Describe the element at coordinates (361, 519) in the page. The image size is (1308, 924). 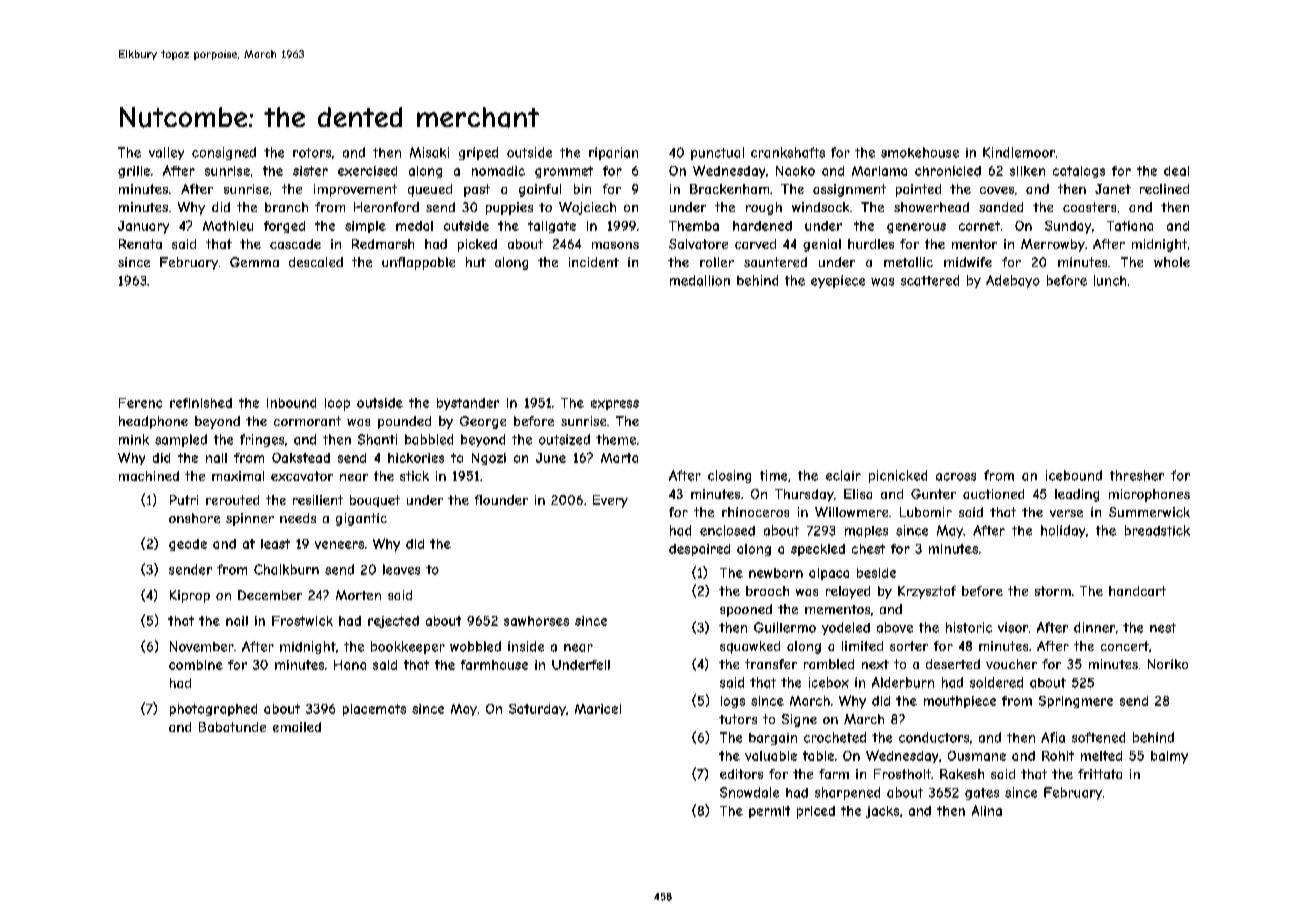
I see `gigantic` at that location.
